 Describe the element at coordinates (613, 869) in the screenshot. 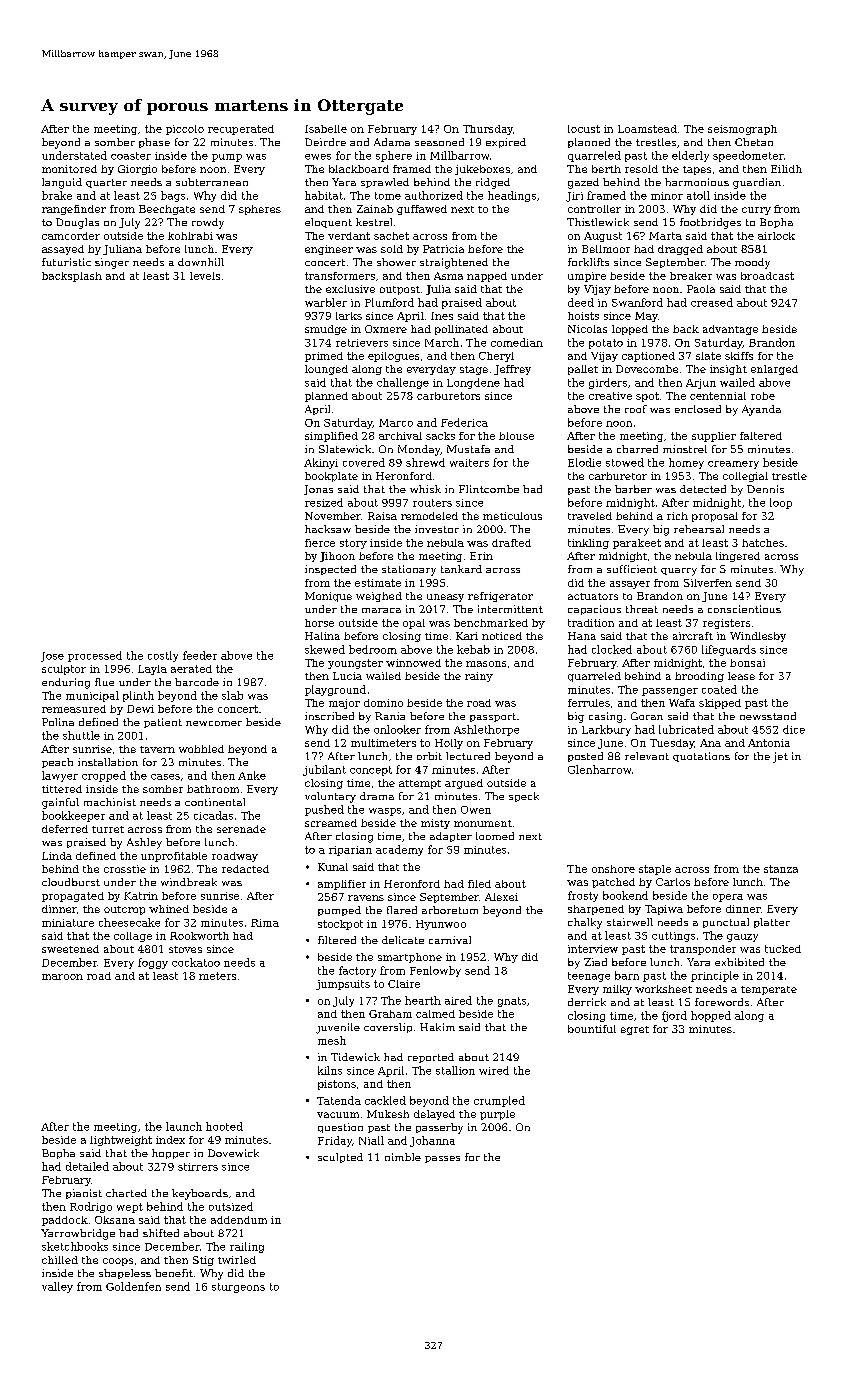

I see `onshore` at that location.
